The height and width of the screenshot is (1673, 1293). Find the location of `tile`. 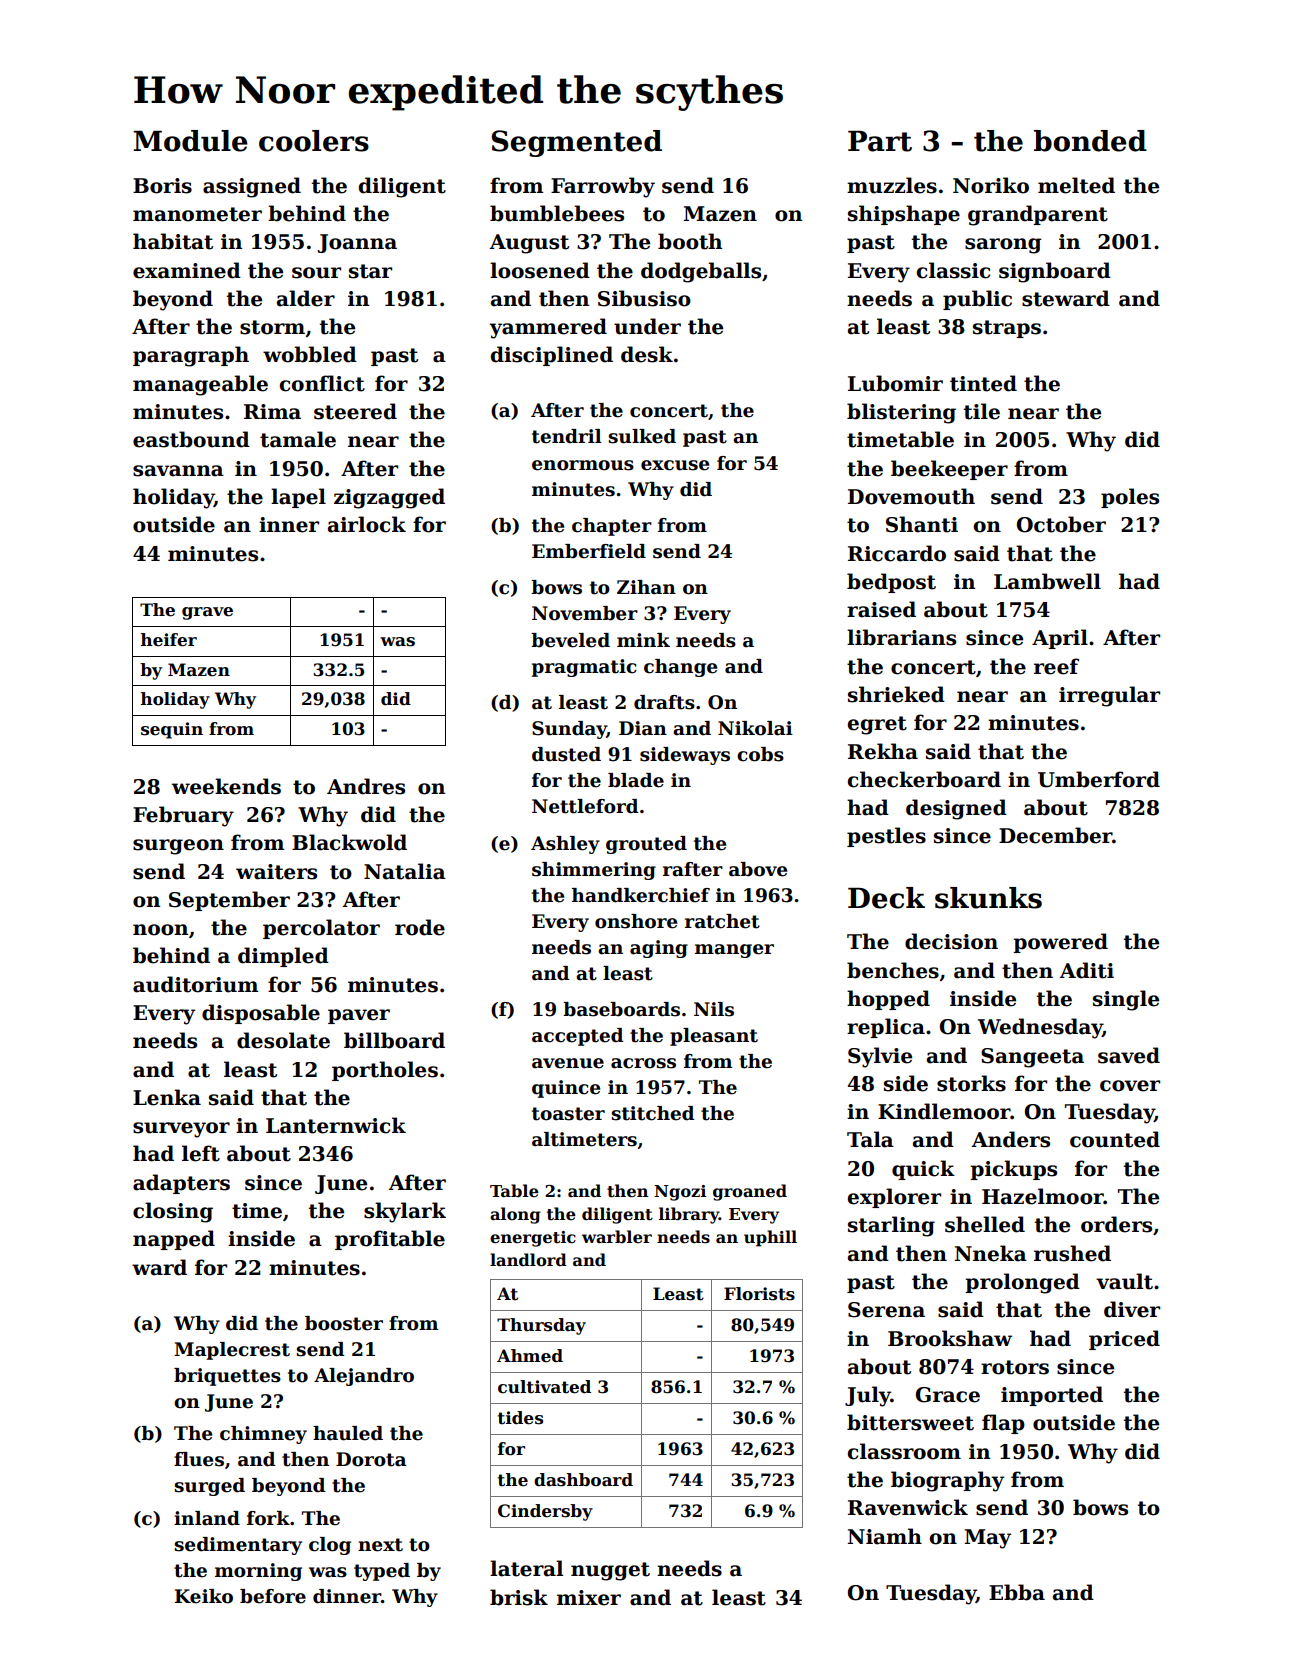

tile is located at coordinates (982, 411).
